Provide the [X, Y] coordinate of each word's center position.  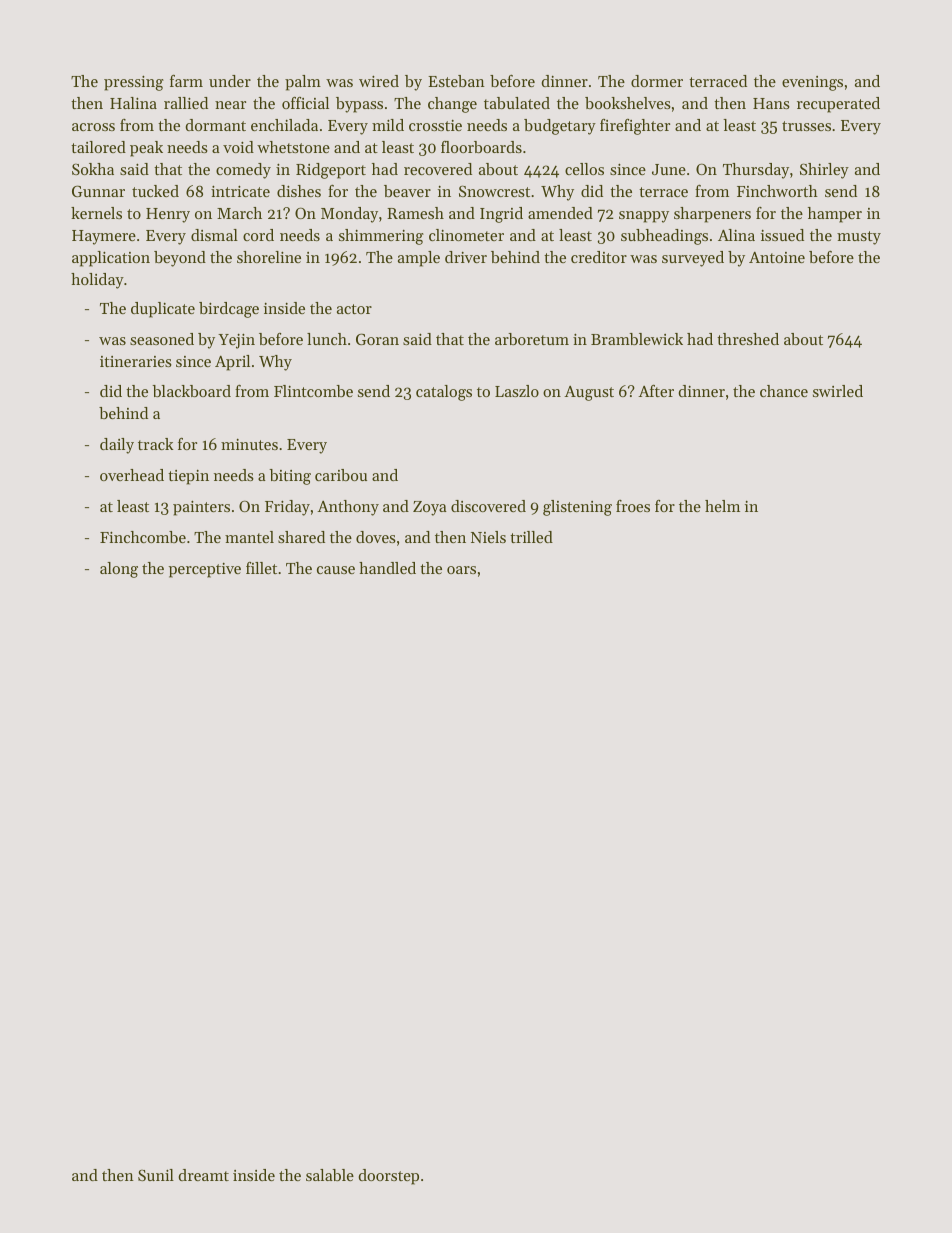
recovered [438, 169]
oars [461, 570]
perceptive [205, 570]
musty [859, 238]
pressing [134, 83]
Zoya [430, 508]
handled [387, 568]
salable [330, 1175]
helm [722, 506]
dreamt [203, 1175]
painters [201, 508]
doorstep [388, 1177]
